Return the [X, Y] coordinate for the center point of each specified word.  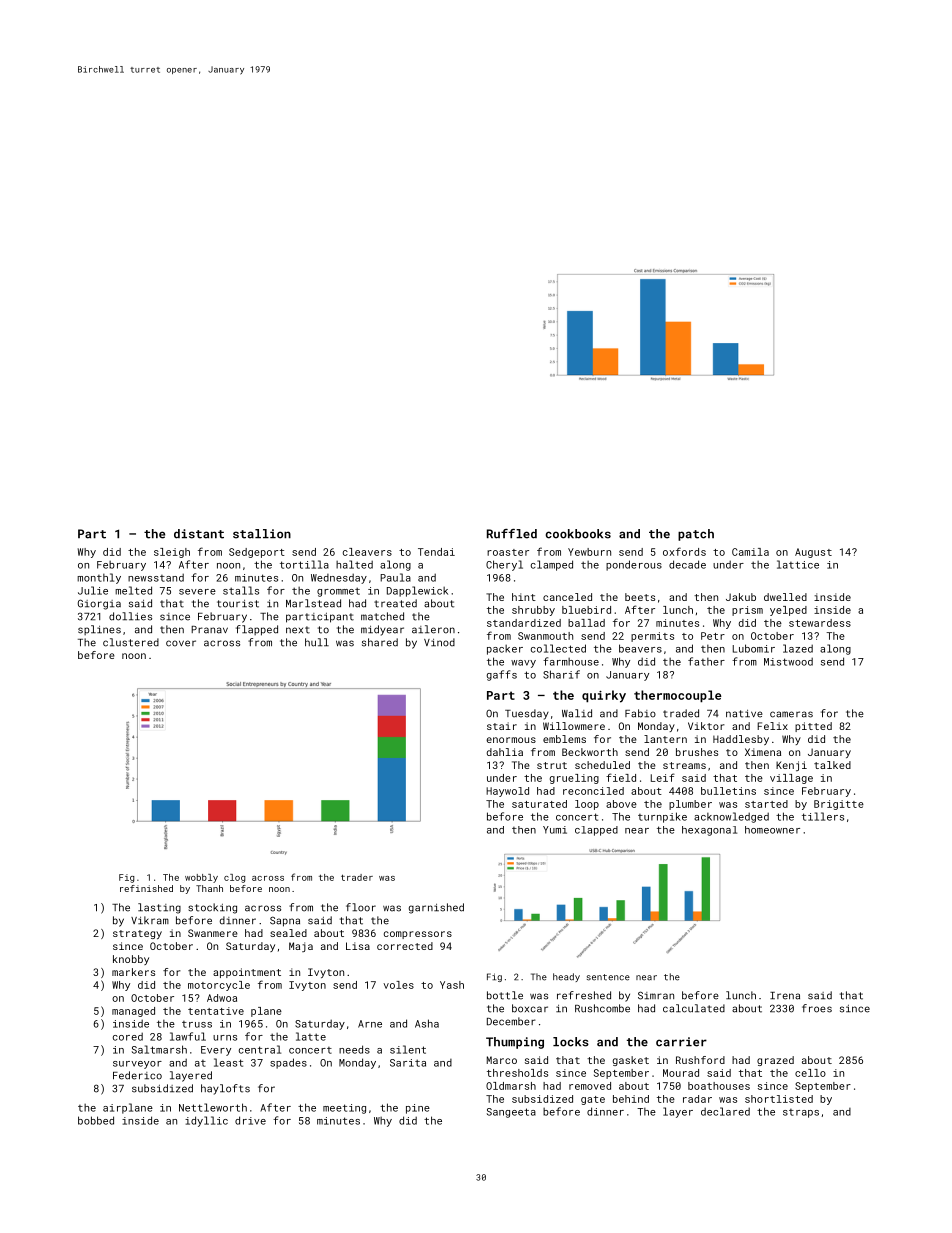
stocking [212, 908]
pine [418, 1109]
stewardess [820, 623]
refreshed [584, 995]
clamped [552, 565]
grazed [775, 1061]
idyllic [206, 1121]
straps [801, 1113]
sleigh [172, 553]
